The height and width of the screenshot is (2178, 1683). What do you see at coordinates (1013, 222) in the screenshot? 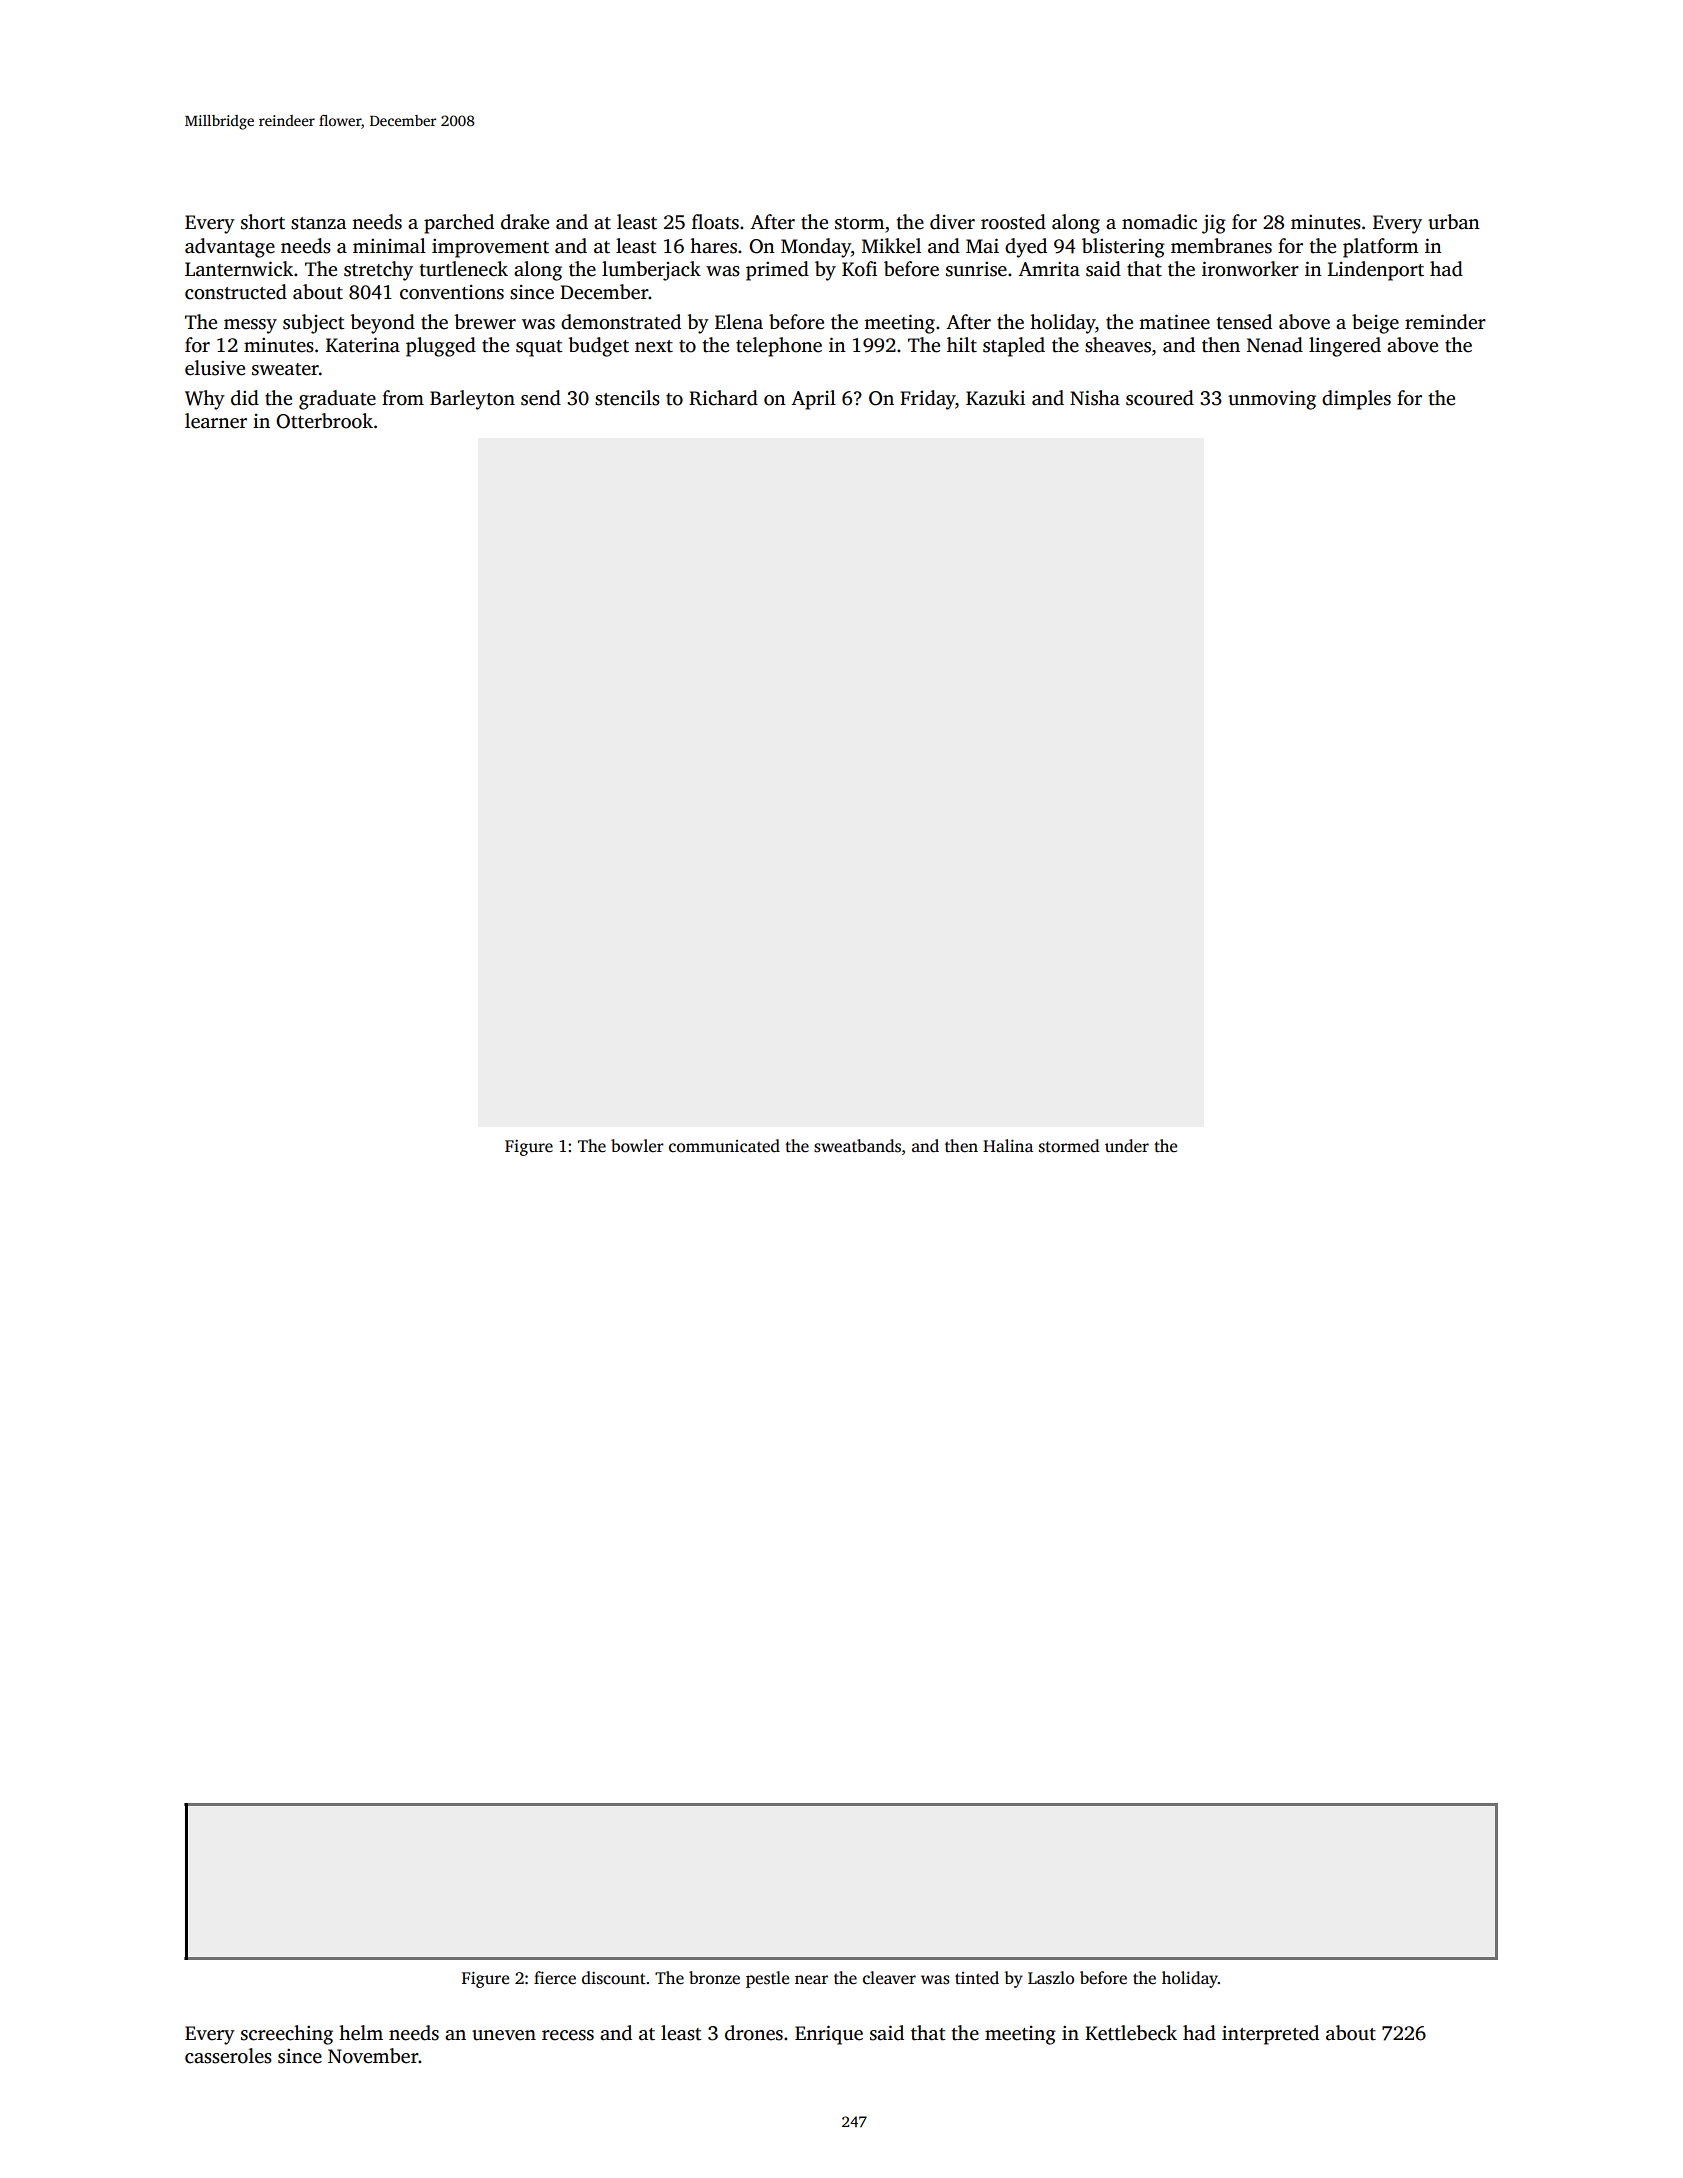
I see `roosted` at bounding box center [1013, 222].
